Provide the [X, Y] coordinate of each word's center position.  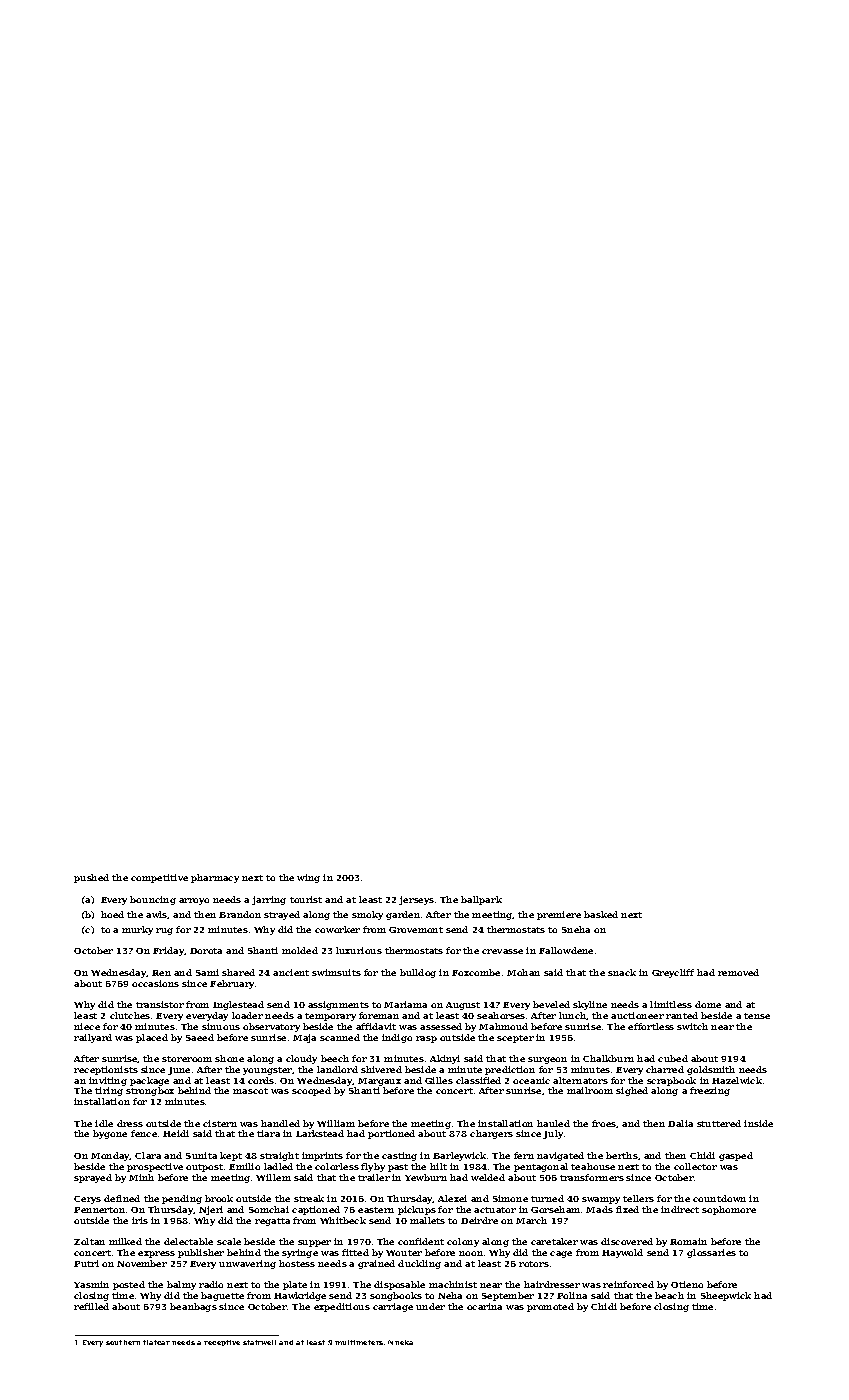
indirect [680, 1209]
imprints [322, 1156]
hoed [112, 914]
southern [123, 1342]
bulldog [418, 973]
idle [104, 1123]
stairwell [259, 1342]
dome [708, 1004]
